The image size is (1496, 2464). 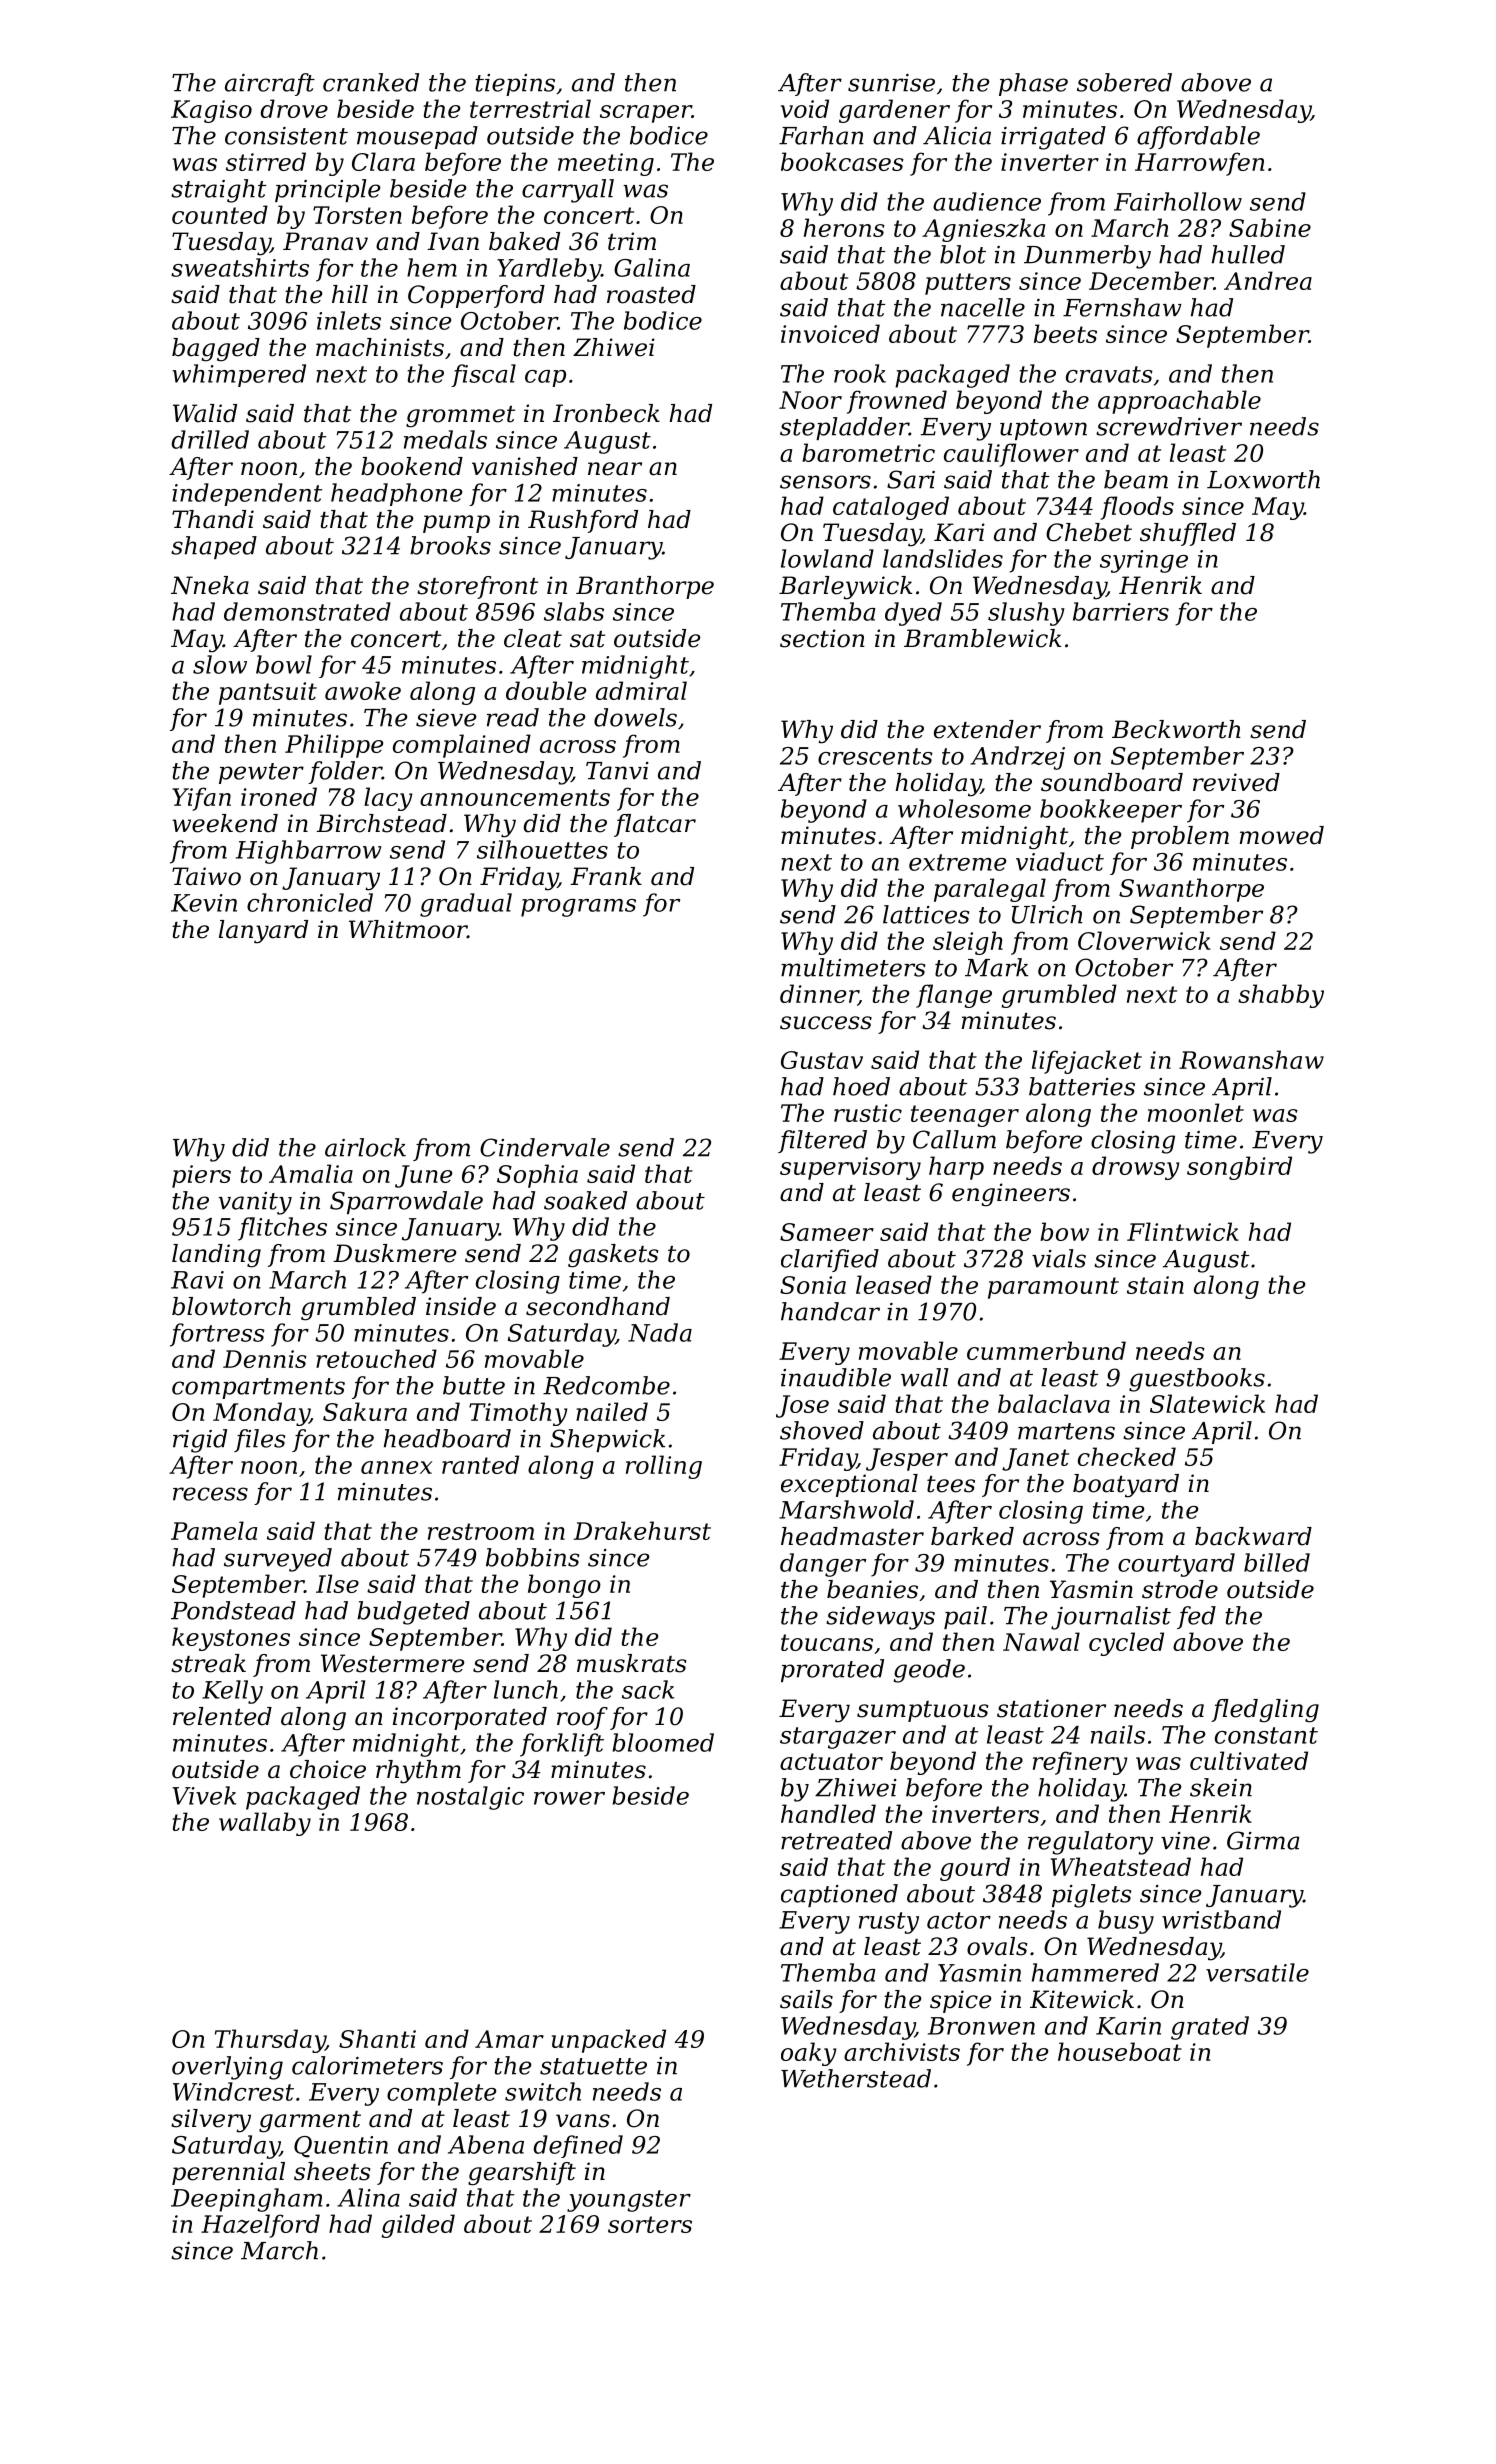 What do you see at coordinates (578, 908) in the image?
I see `programs` at bounding box center [578, 908].
